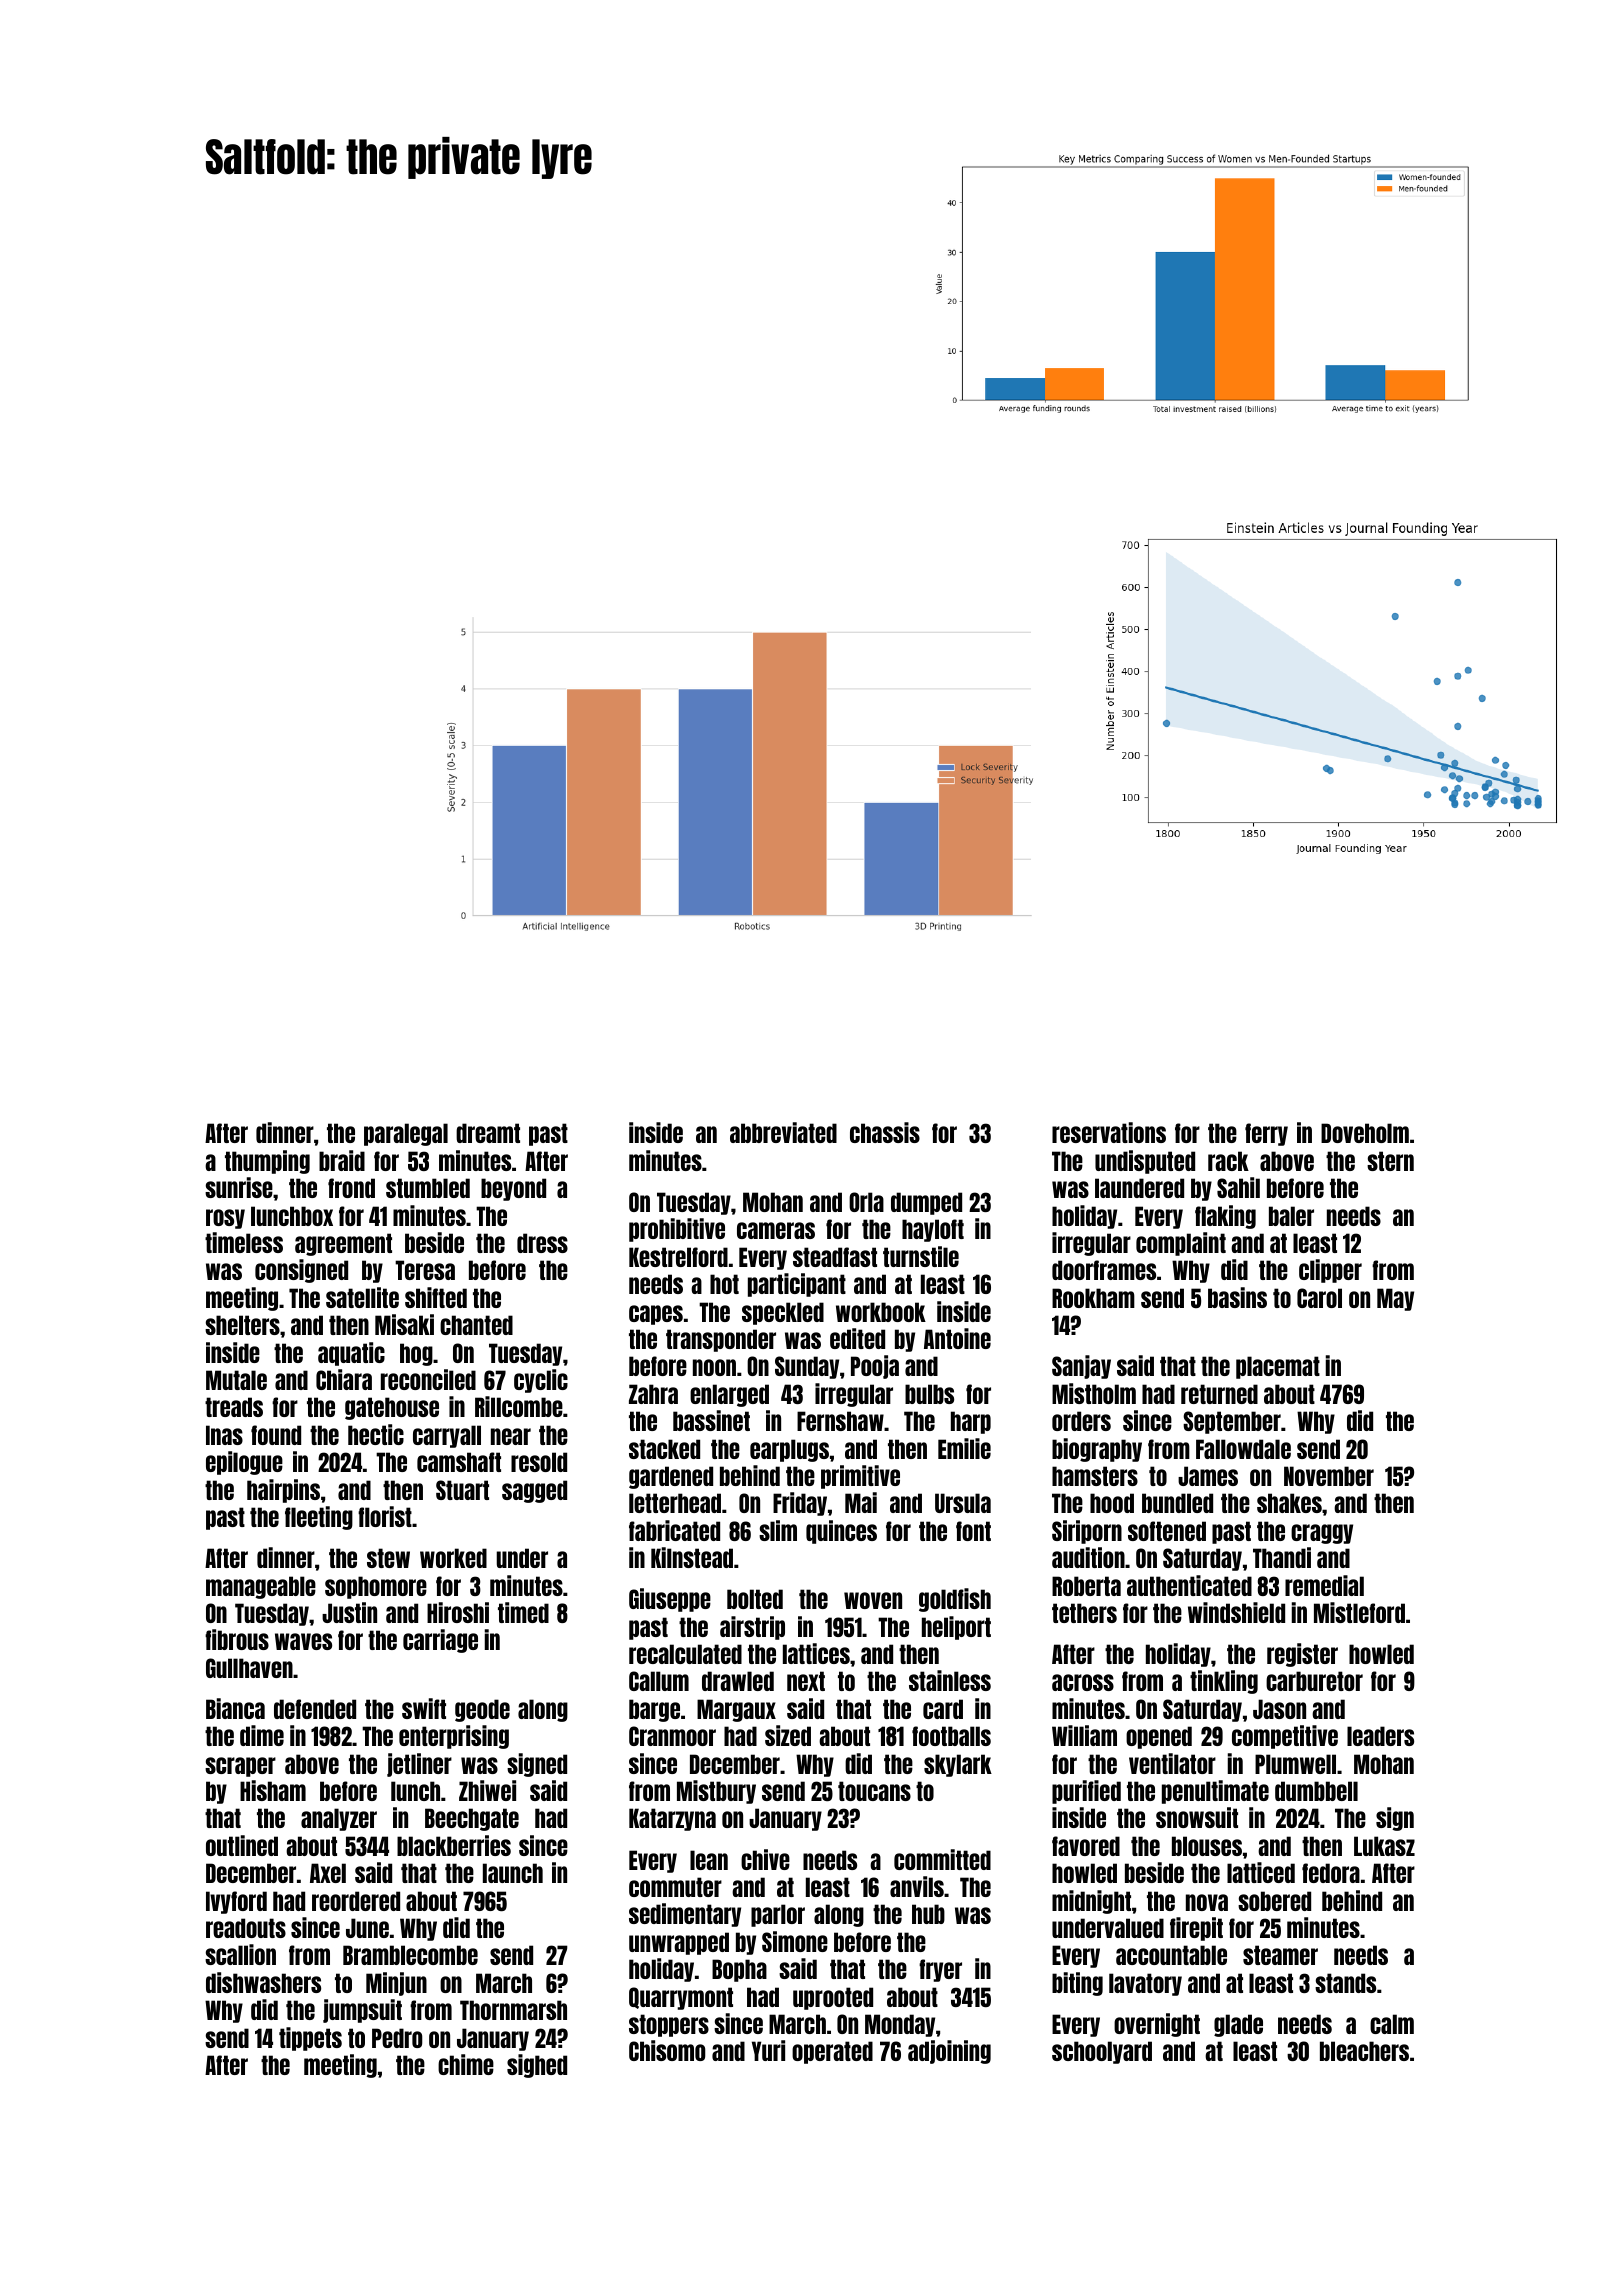  What do you see at coordinates (534, 1491) in the screenshot?
I see `sagged` at bounding box center [534, 1491].
